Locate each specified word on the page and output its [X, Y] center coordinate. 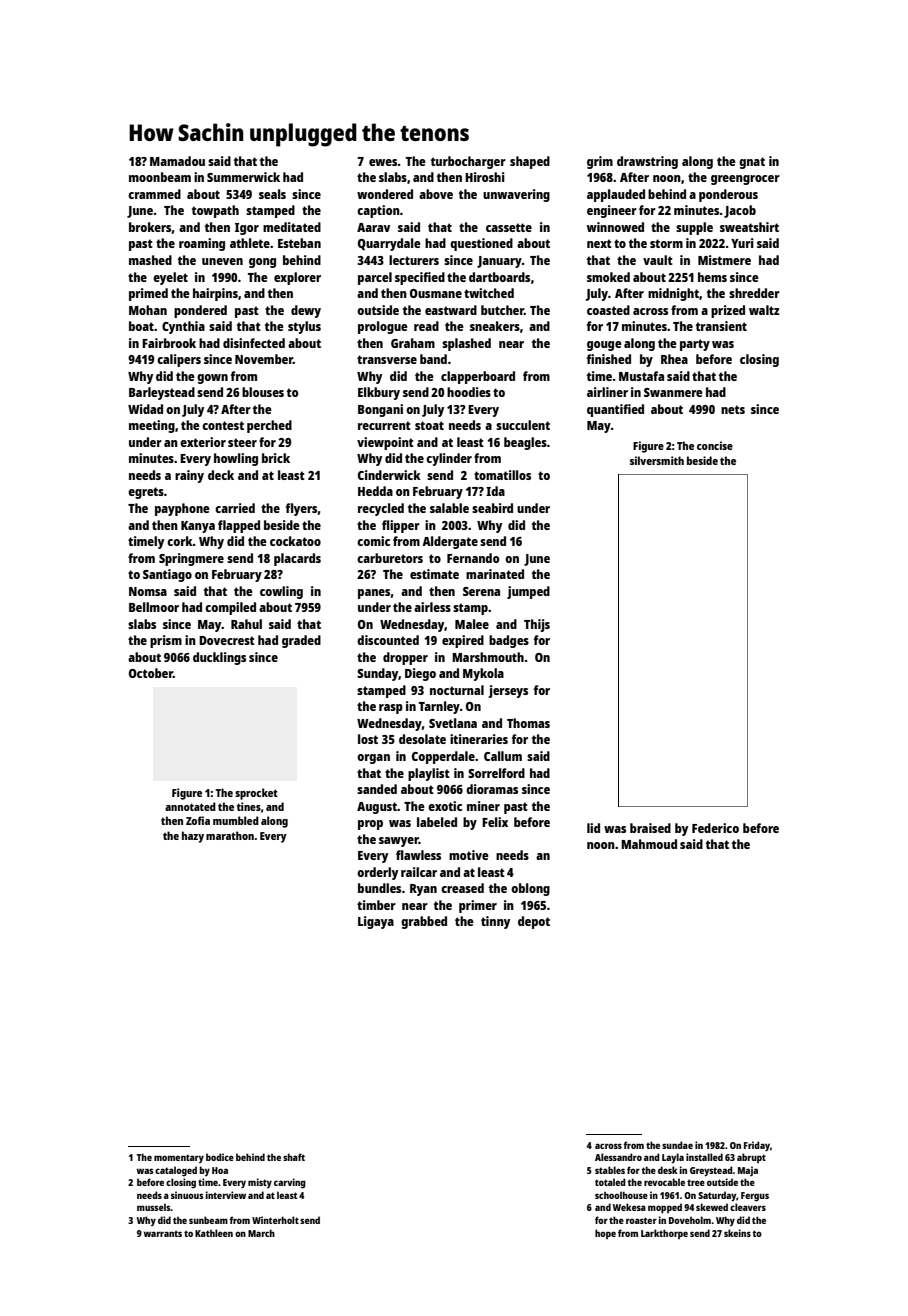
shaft [294, 1157]
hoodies [469, 392]
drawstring [647, 162]
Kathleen [214, 1233]
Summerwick [243, 177]
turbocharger [468, 162]
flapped [239, 526]
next [599, 243]
